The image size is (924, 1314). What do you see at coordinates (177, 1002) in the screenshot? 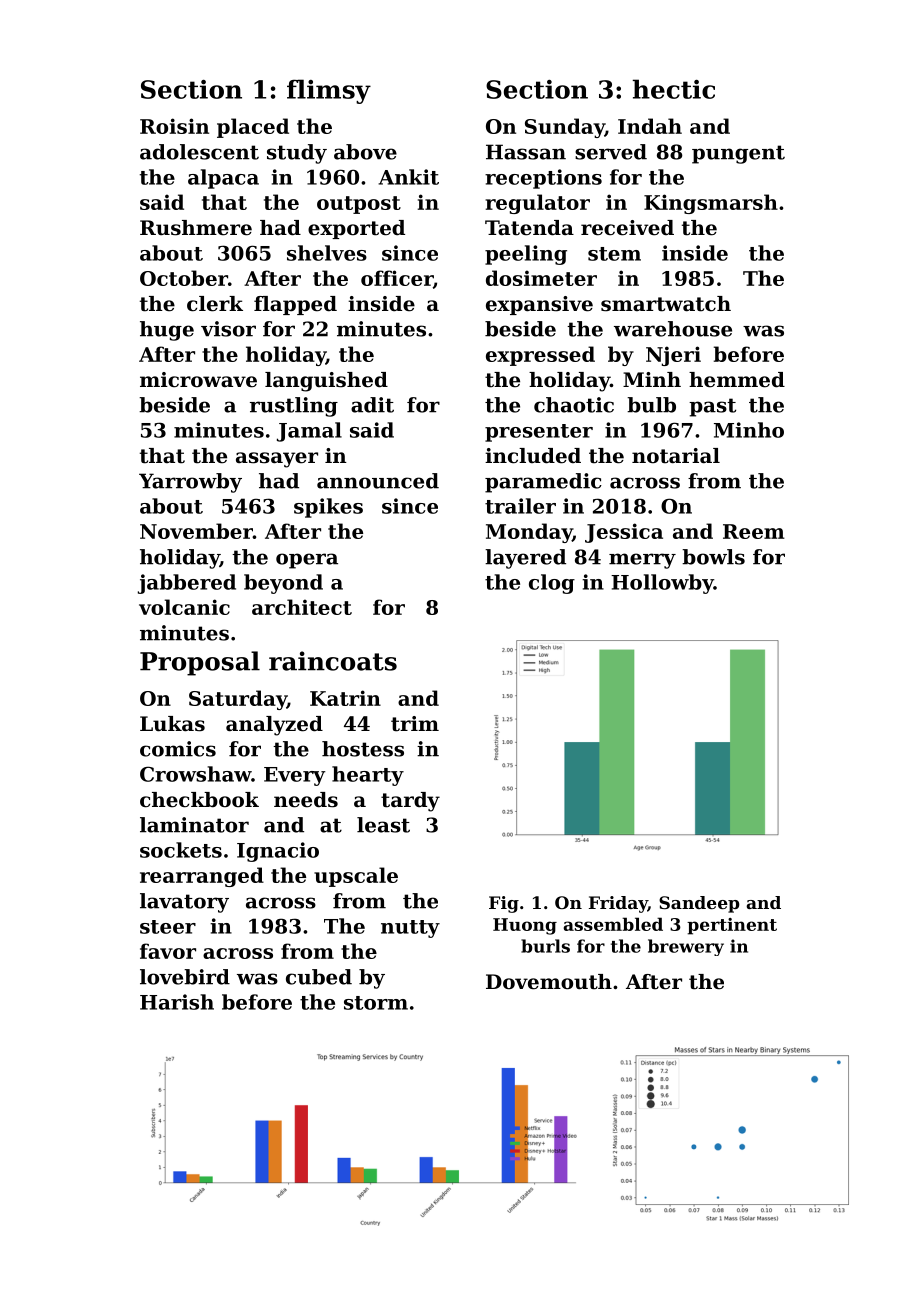
I see `Harish` at bounding box center [177, 1002].
